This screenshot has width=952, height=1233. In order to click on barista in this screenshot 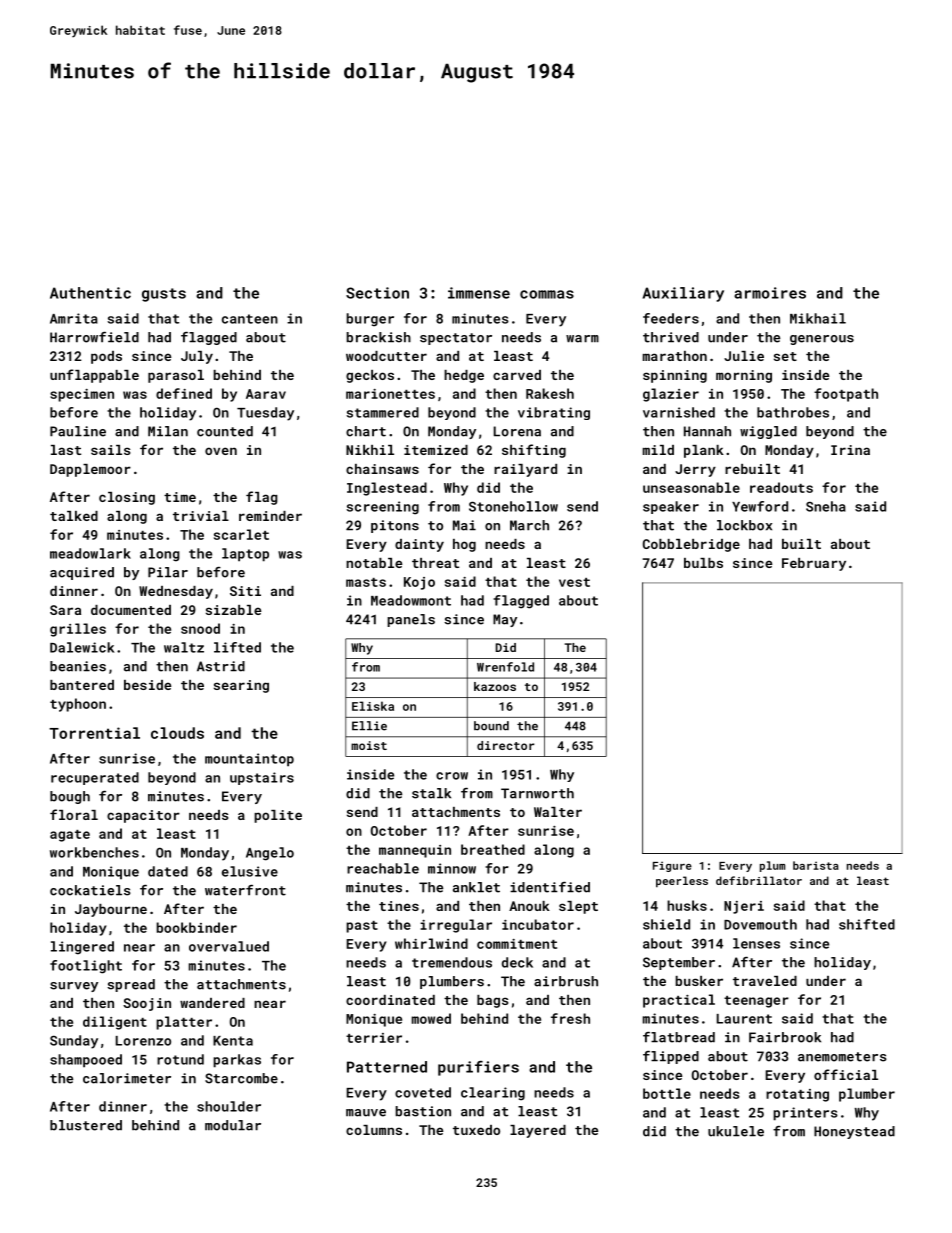, I will do `click(816, 865)`.
